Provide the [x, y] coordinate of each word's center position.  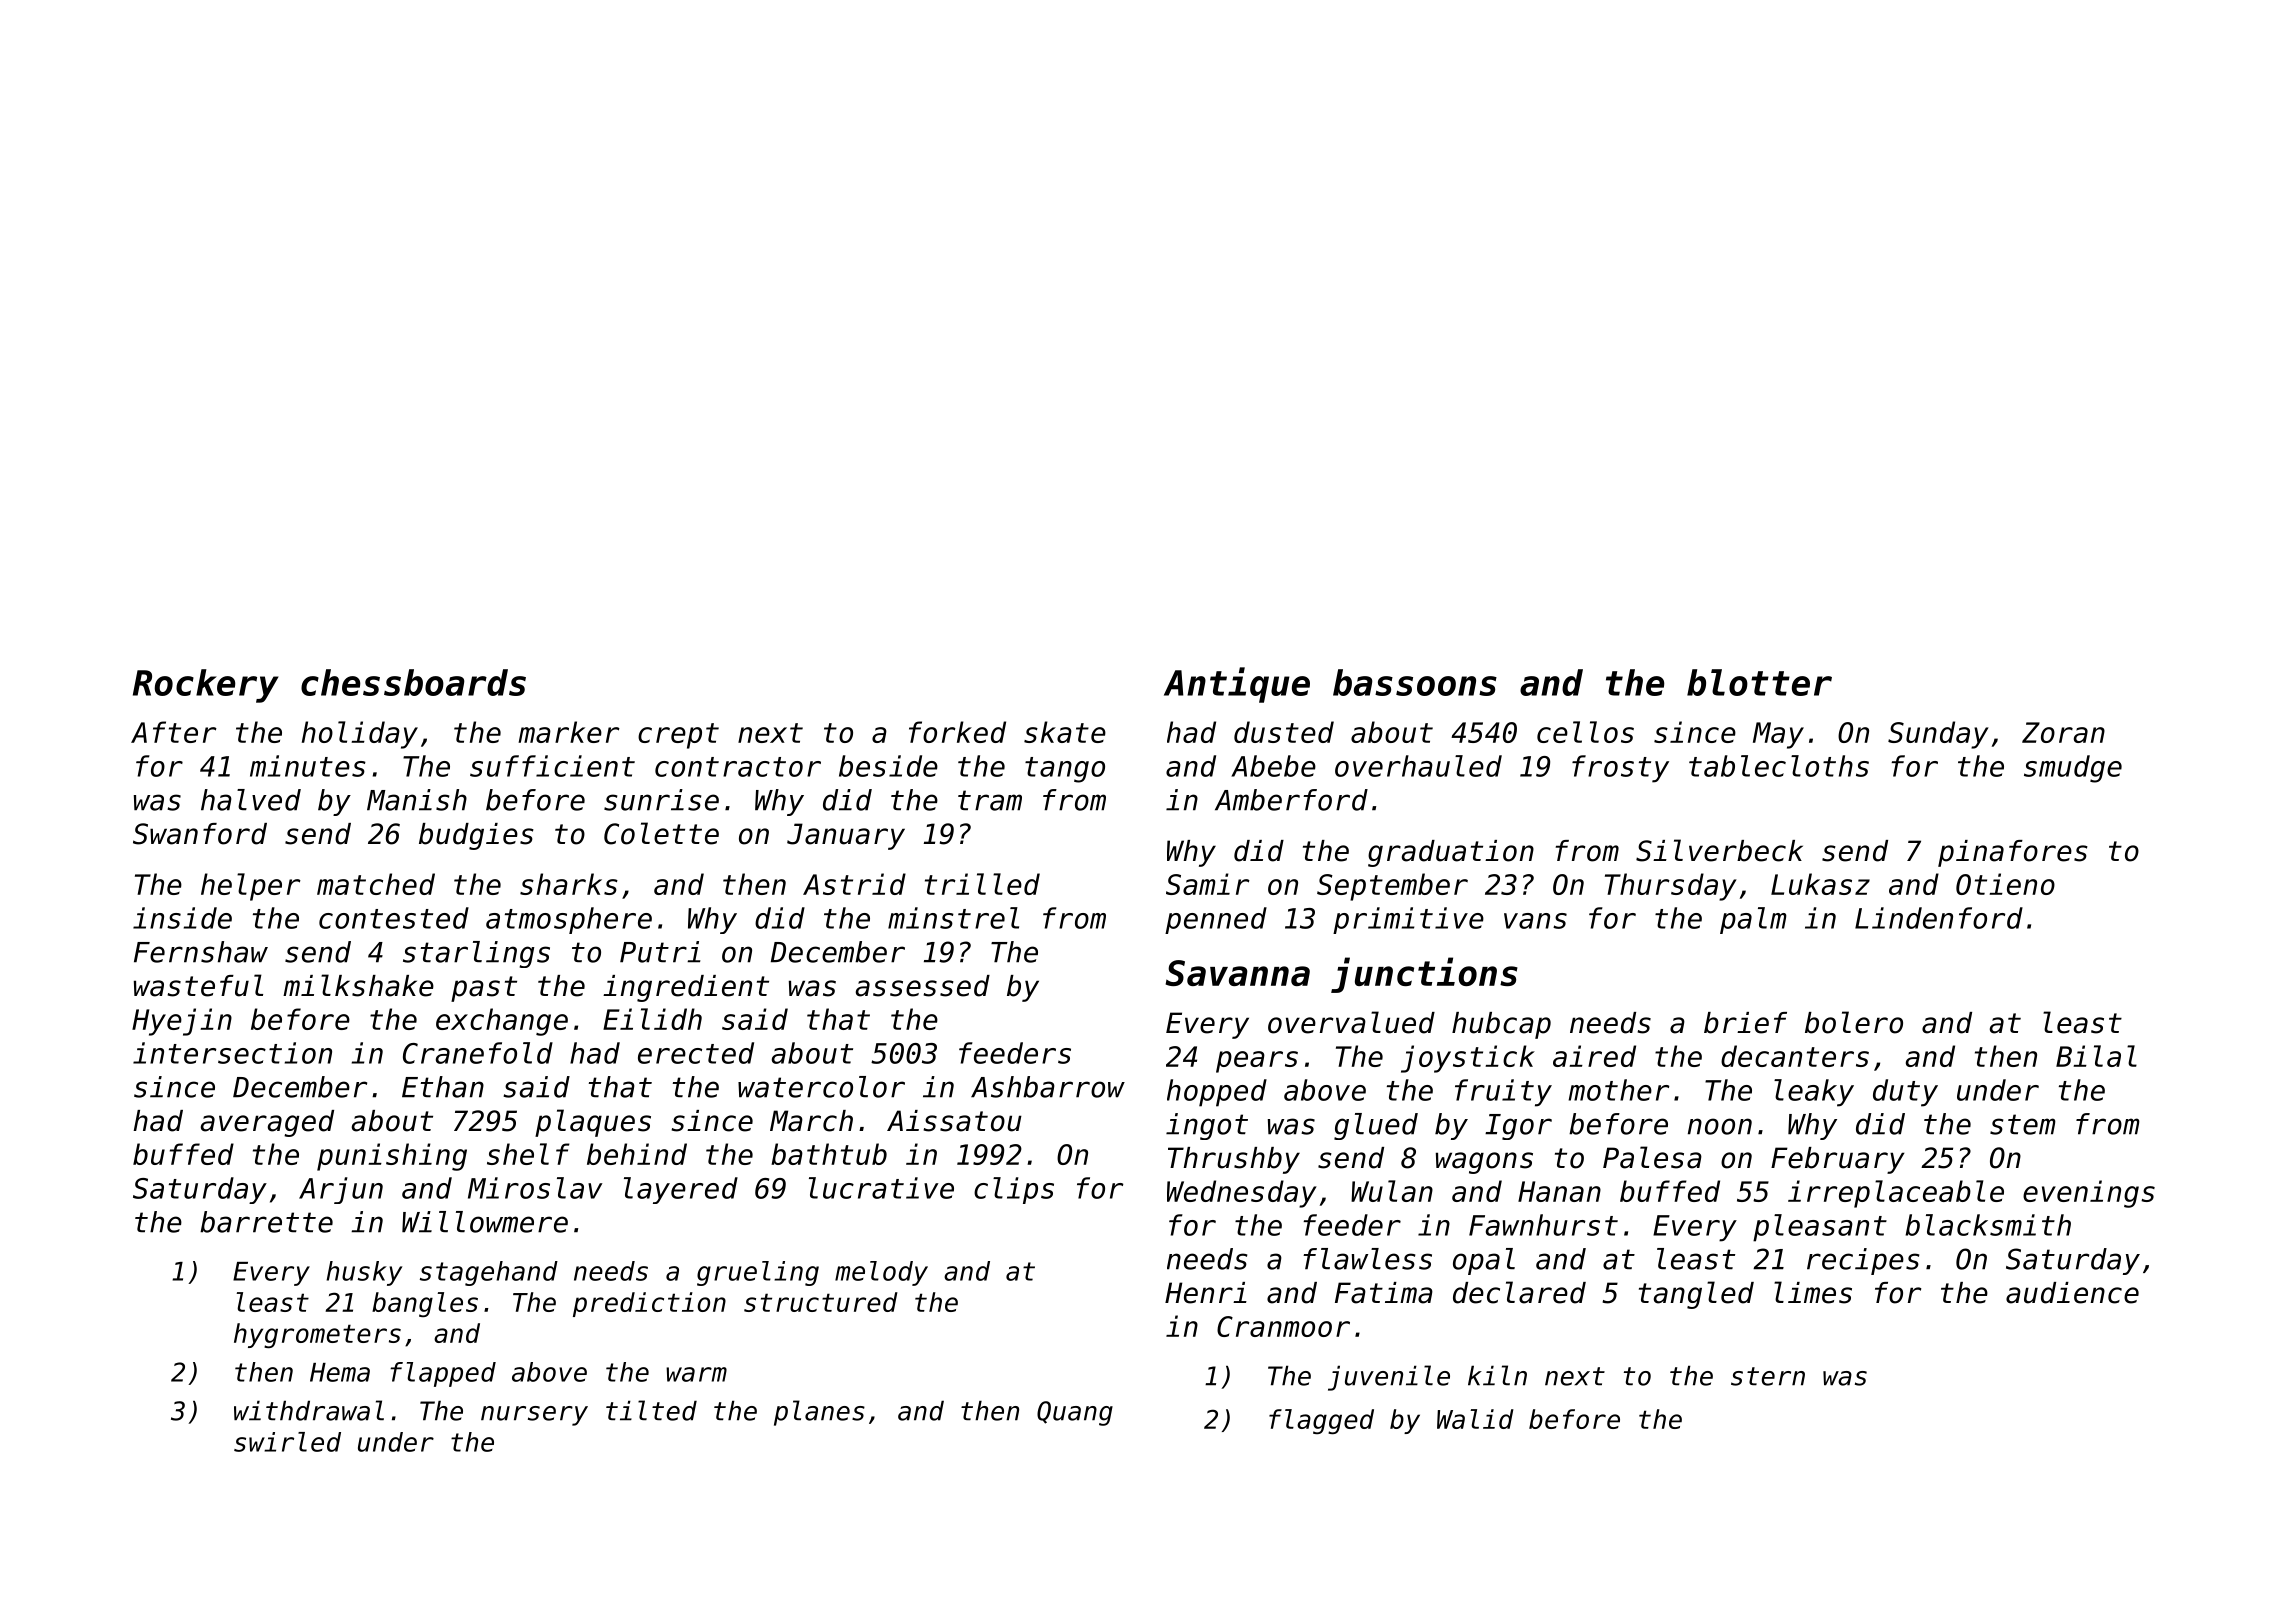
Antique [1237, 685]
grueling [758, 1273]
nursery [534, 1416]
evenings [2089, 1194]
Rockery [206, 686]
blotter [1759, 682]
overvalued [1351, 1022]
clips [1014, 1190]
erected [696, 1053]
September [1392, 887]
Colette [661, 833]
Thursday [1671, 887]
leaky [1814, 1093]
